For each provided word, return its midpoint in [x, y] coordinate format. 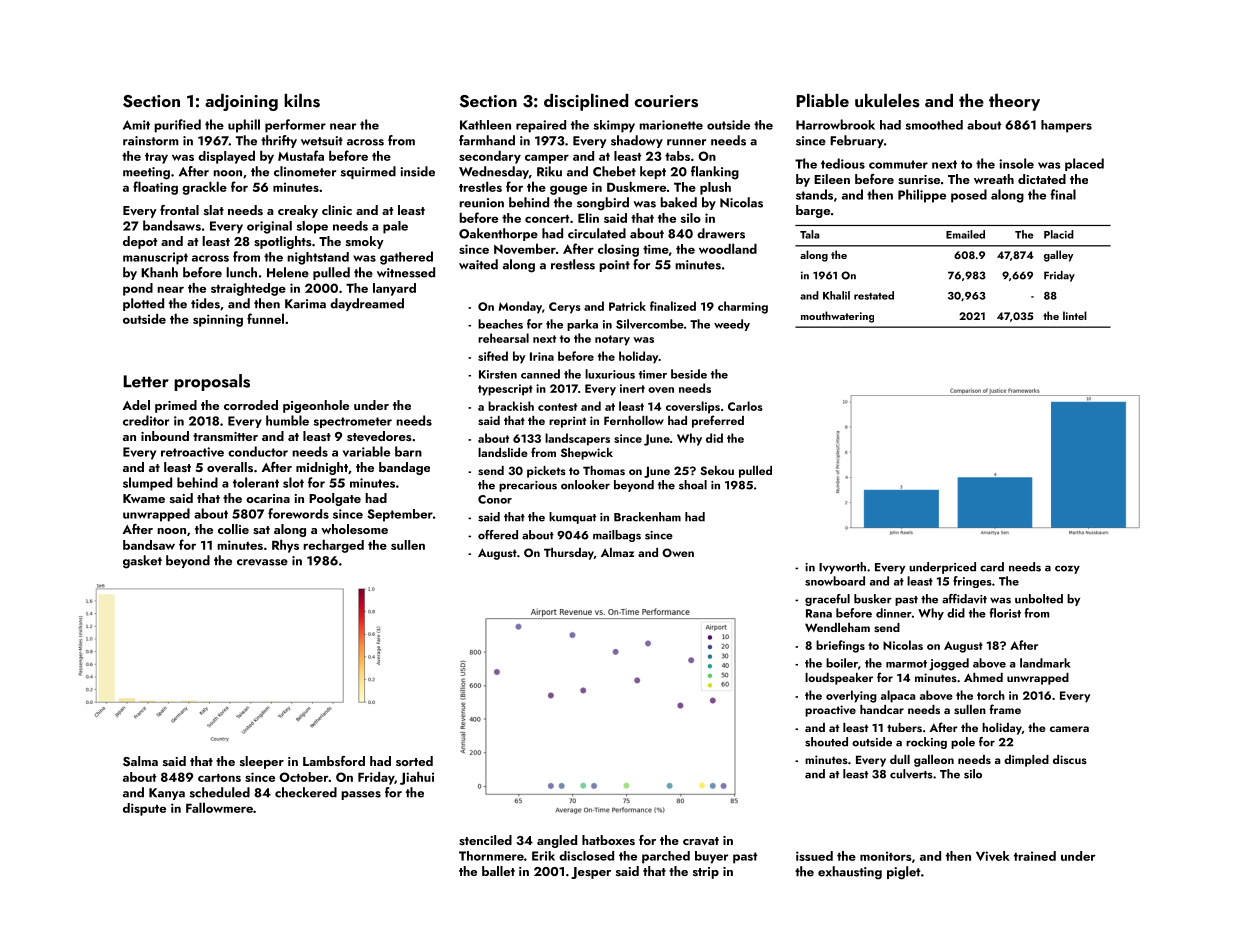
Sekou [717, 470]
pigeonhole [316, 406]
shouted [826, 742]
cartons [219, 778]
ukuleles [887, 101]
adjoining [241, 102]
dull [900, 759]
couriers [666, 101]
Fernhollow [634, 420]
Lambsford [334, 761]
